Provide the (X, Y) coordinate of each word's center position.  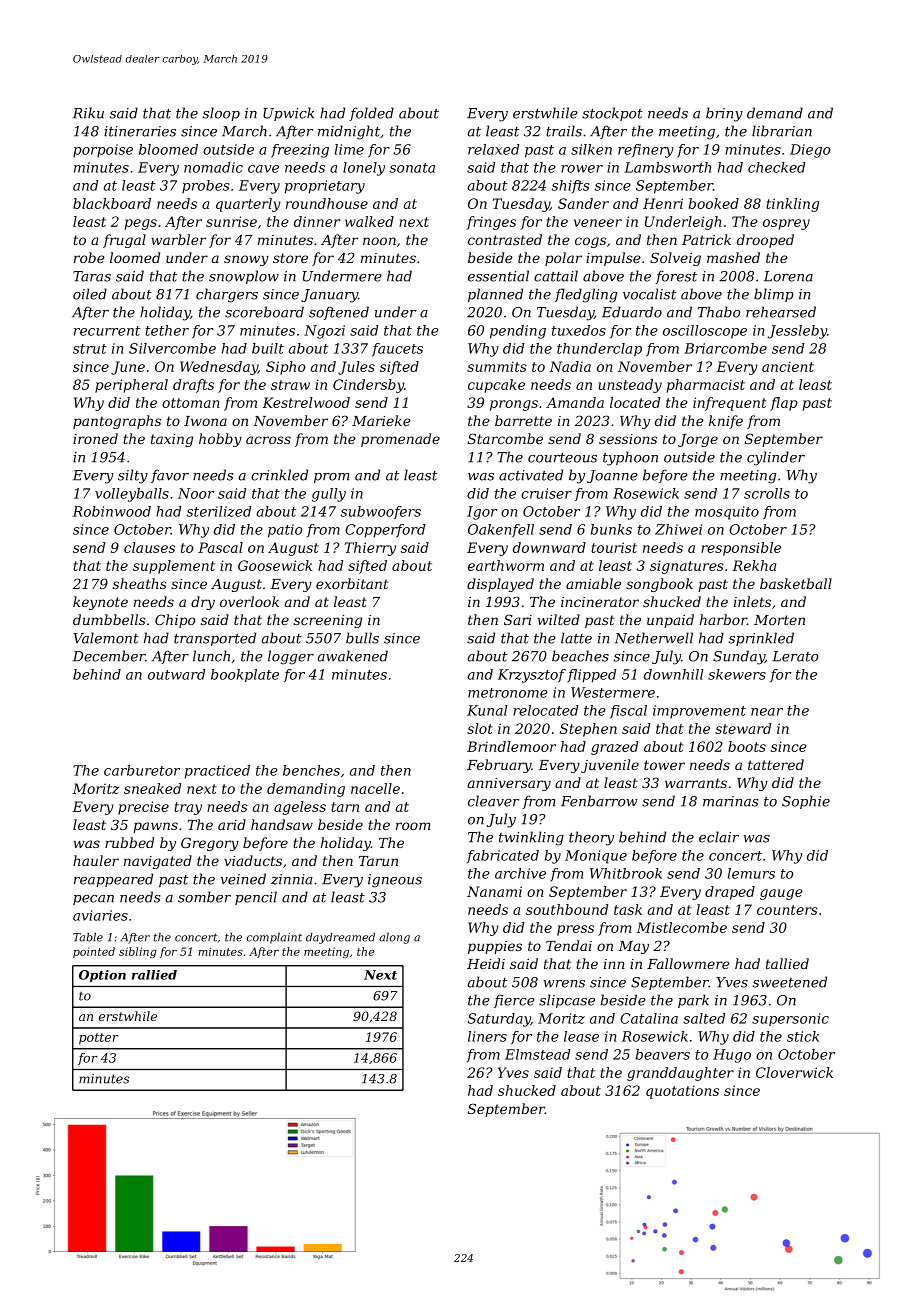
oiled (90, 294)
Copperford (385, 531)
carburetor (142, 770)
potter (99, 1039)
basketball (796, 583)
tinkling (792, 205)
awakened (353, 656)
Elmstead (537, 1054)
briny (724, 114)
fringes (491, 223)
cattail (556, 276)
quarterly (248, 205)
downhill (674, 674)
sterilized (219, 511)
